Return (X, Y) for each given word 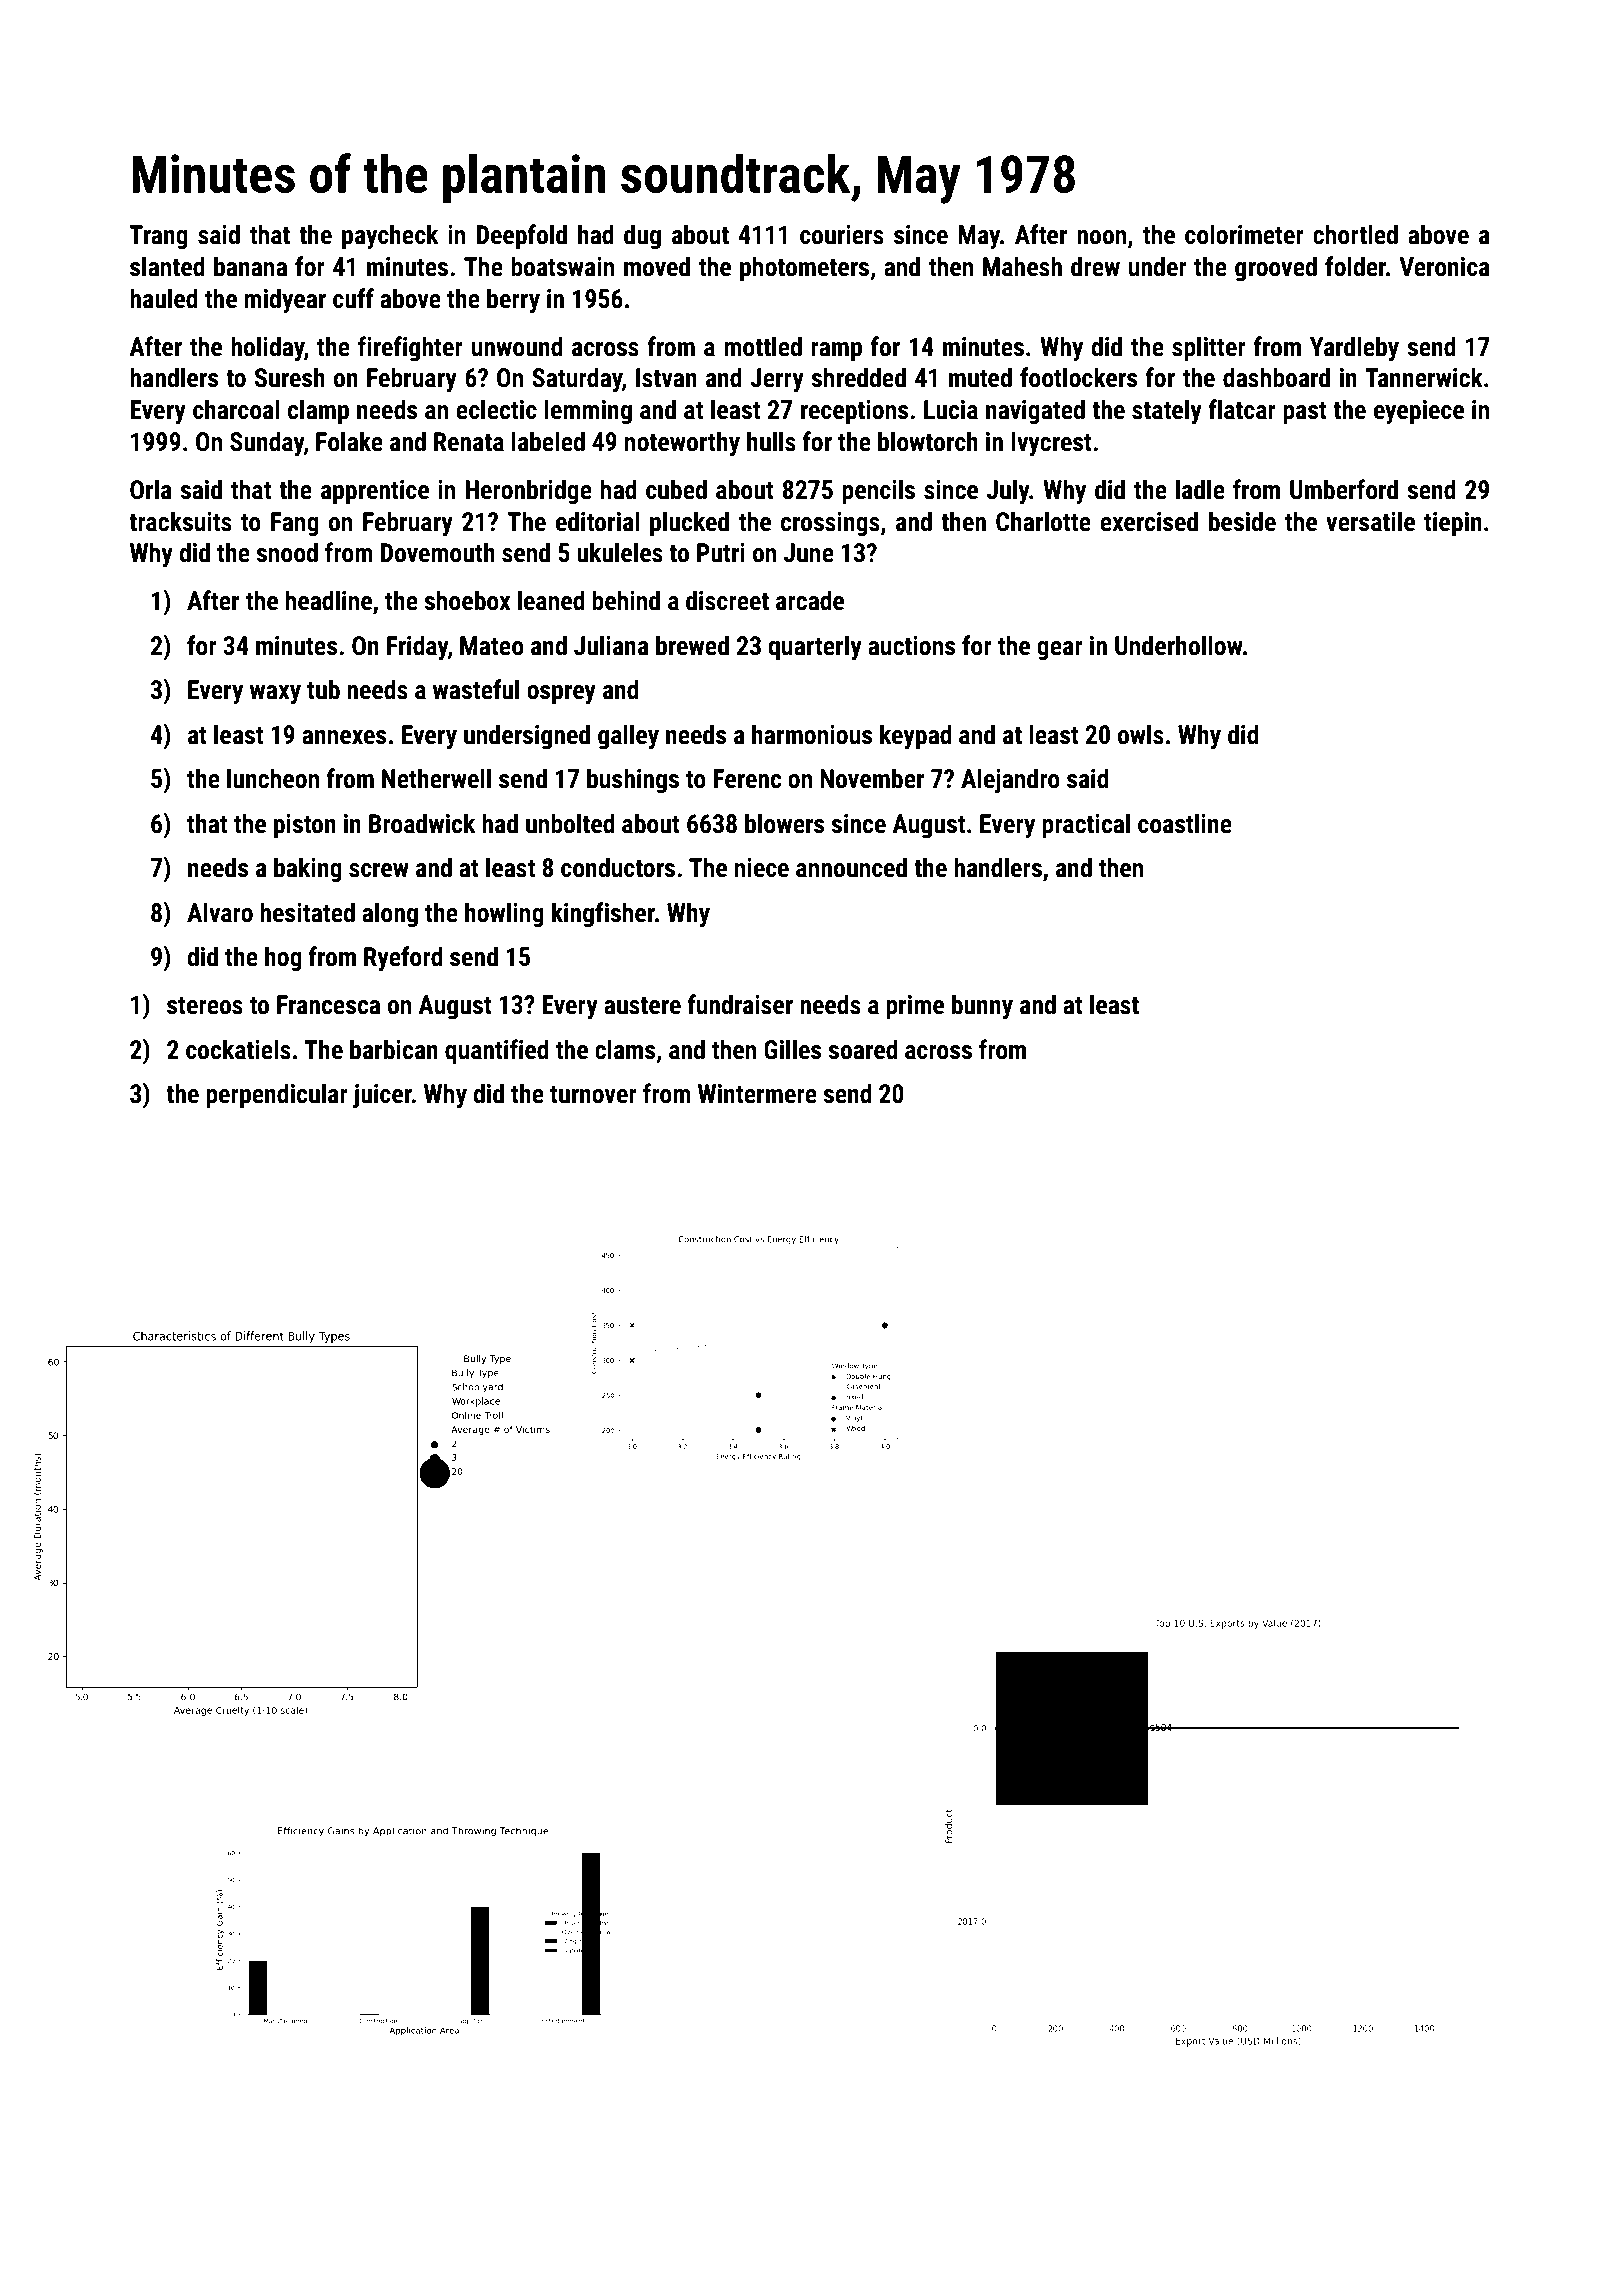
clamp (318, 412)
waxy (275, 695)
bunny (982, 1007)
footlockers (1078, 377)
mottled (763, 346)
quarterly (815, 648)
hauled (163, 298)
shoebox (467, 600)
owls (1141, 734)
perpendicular (277, 1096)
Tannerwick (1424, 377)
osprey (561, 695)
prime (915, 1007)
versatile (1370, 521)
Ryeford (403, 958)
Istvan (666, 378)
